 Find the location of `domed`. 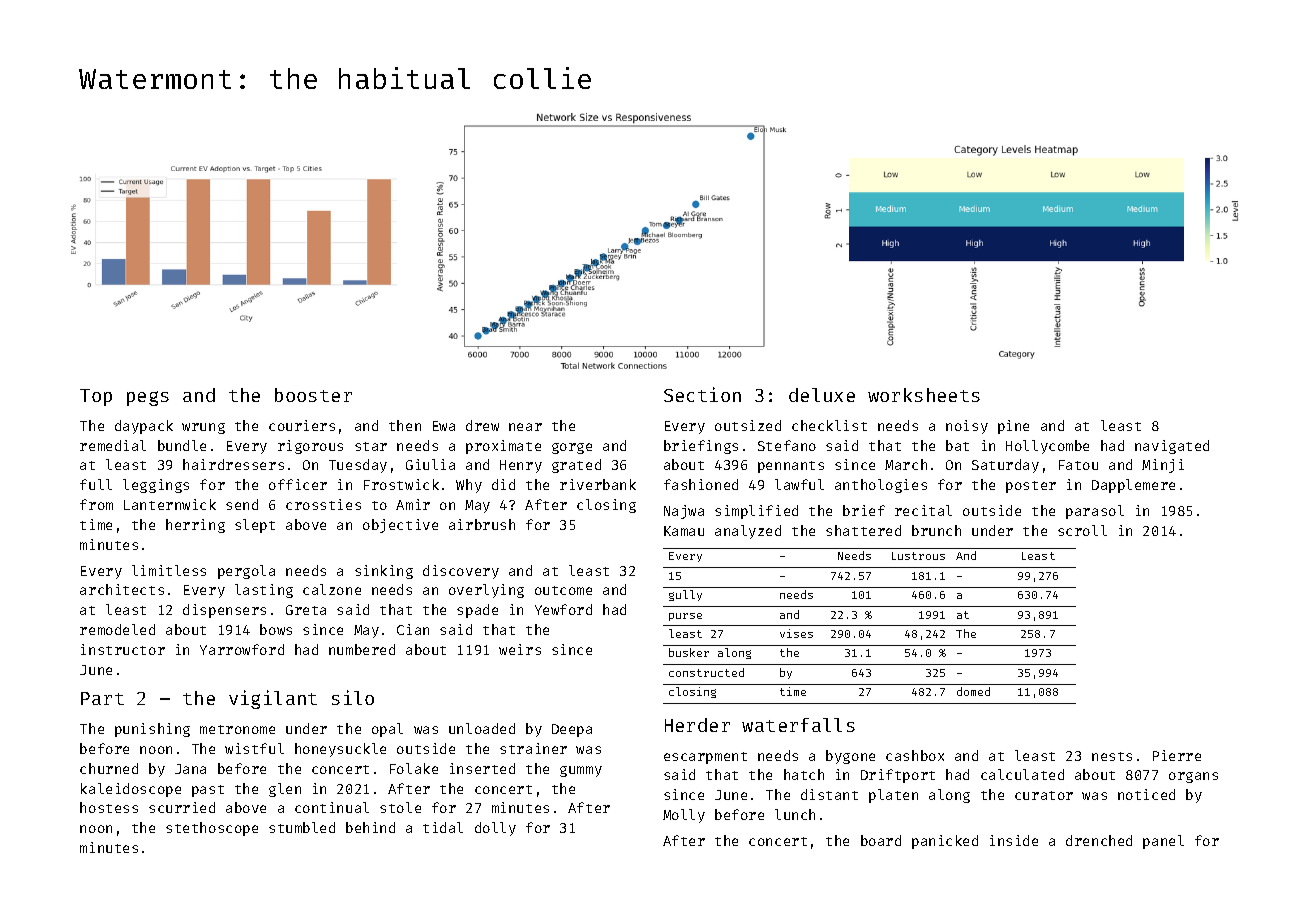

domed is located at coordinates (973, 691).
